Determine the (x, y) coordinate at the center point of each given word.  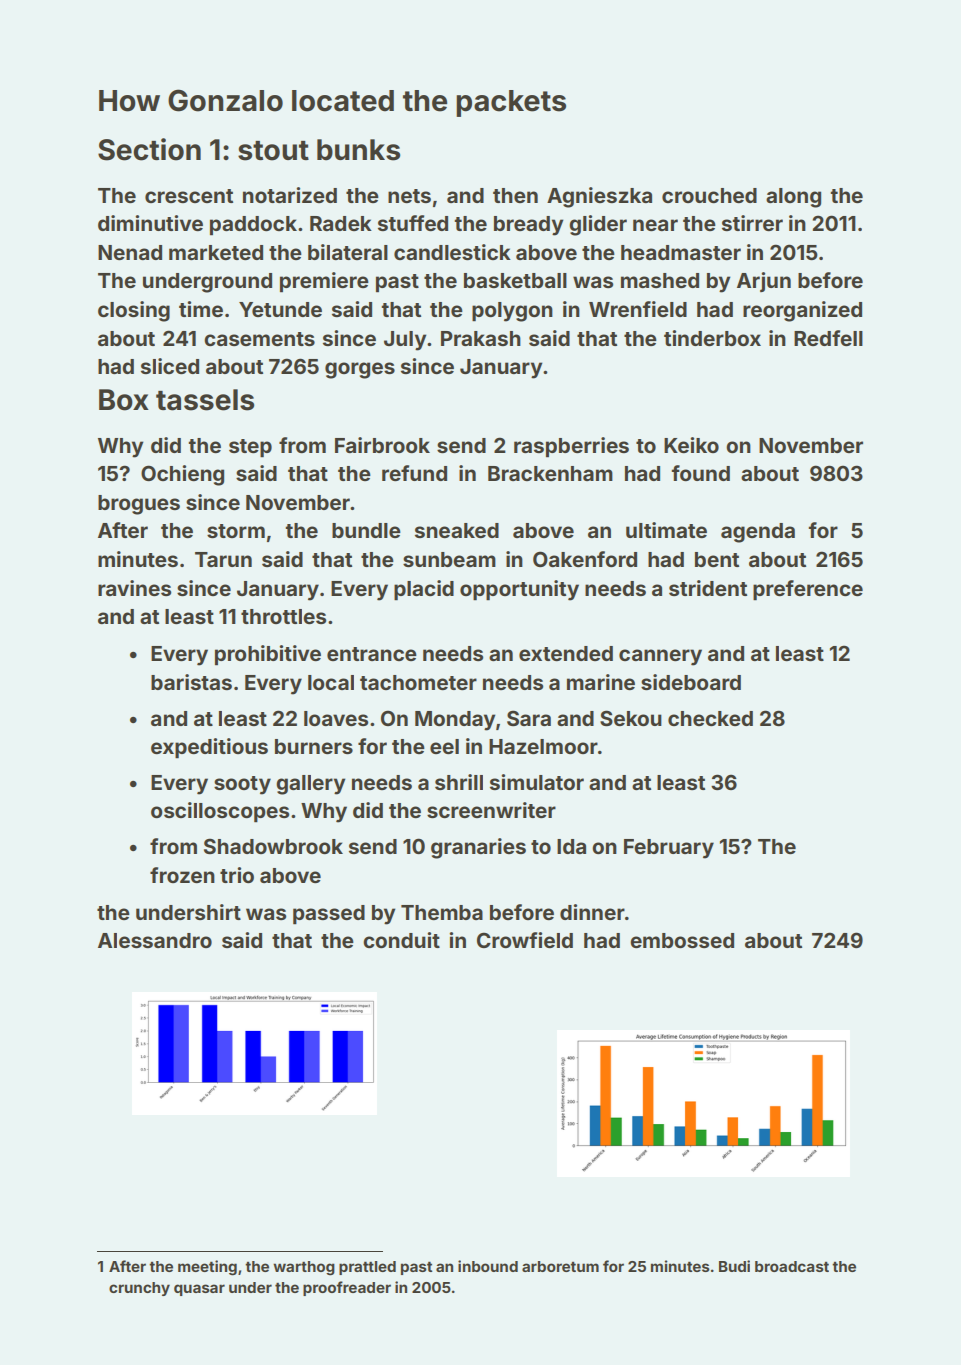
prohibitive (268, 655)
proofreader (347, 1288)
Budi (734, 1266)
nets (409, 196)
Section (149, 149)
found (700, 473)
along (793, 198)
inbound (488, 1266)
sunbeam (449, 559)
